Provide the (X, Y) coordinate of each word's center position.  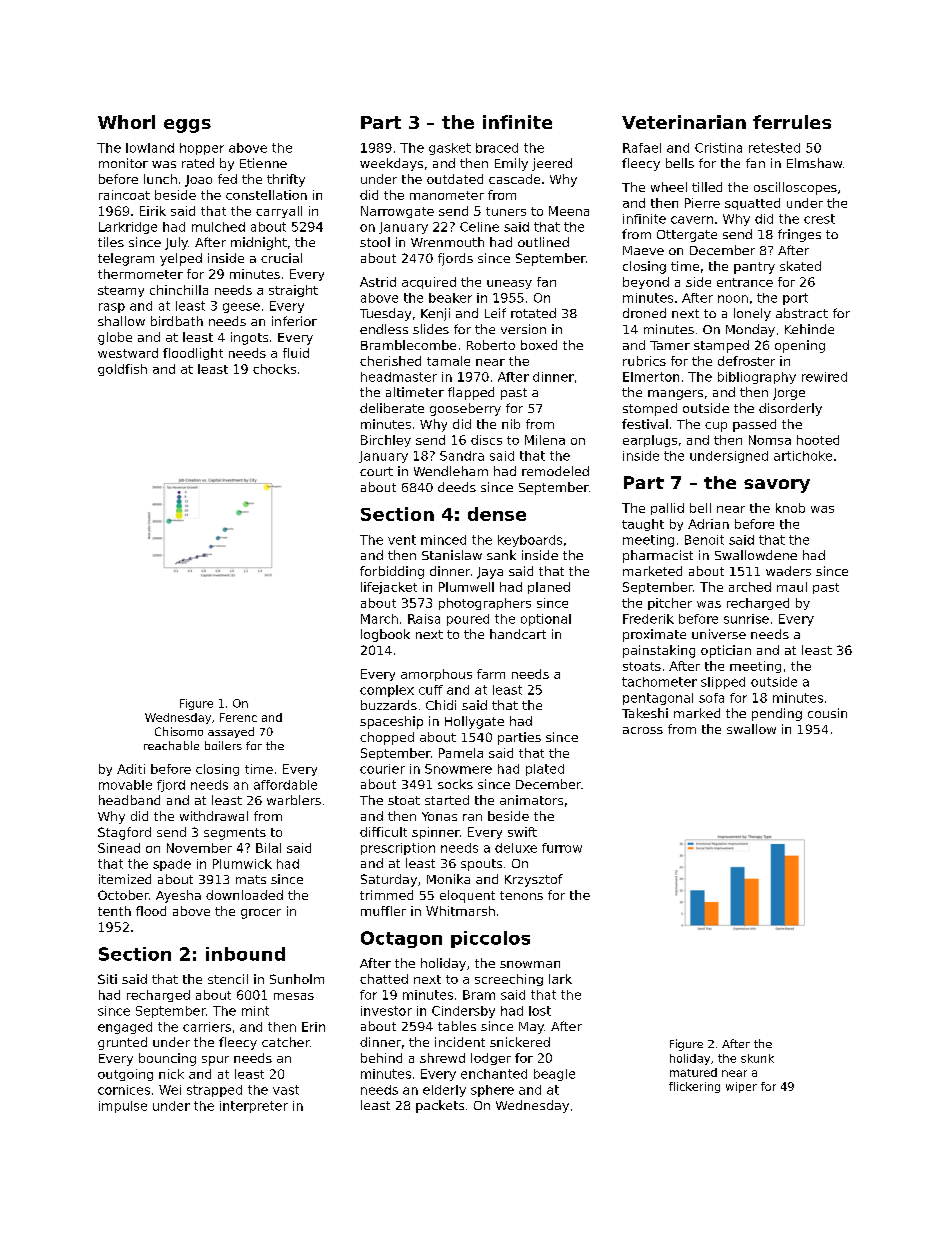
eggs (187, 126)
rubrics (644, 361)
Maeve (643, 250)
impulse (123, 1107)
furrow (562, 848)
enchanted (494, 1074)
